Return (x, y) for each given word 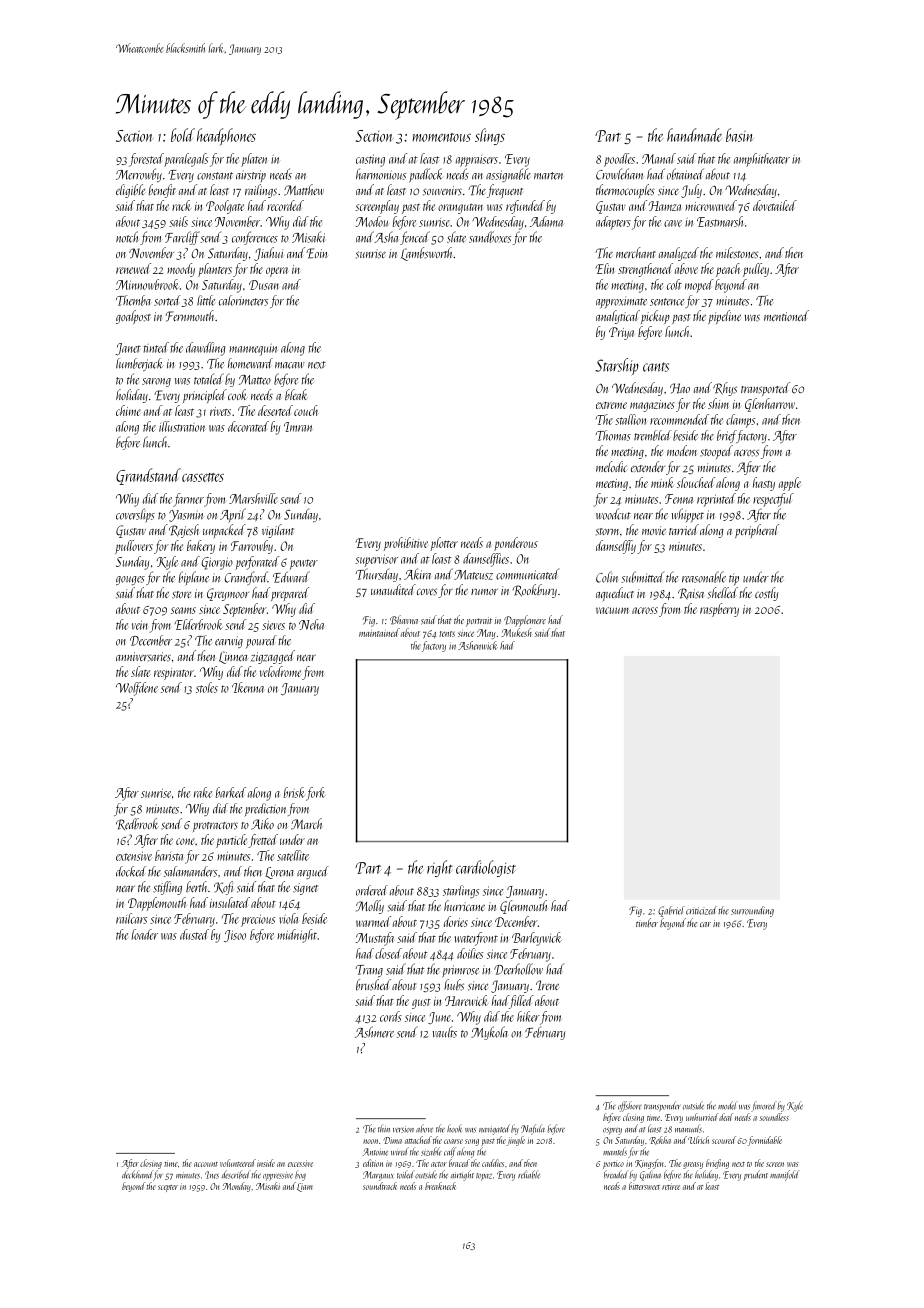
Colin (607, 577)
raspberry (719, 610)
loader (145, 934)
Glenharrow (770, 405)
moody (181, 270)
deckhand (137, 1174)
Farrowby (252, 547)
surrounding (752, 911)
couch (306, 410)
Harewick (466, 1000)
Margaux (378, 1176)
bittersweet (644, 1186)
